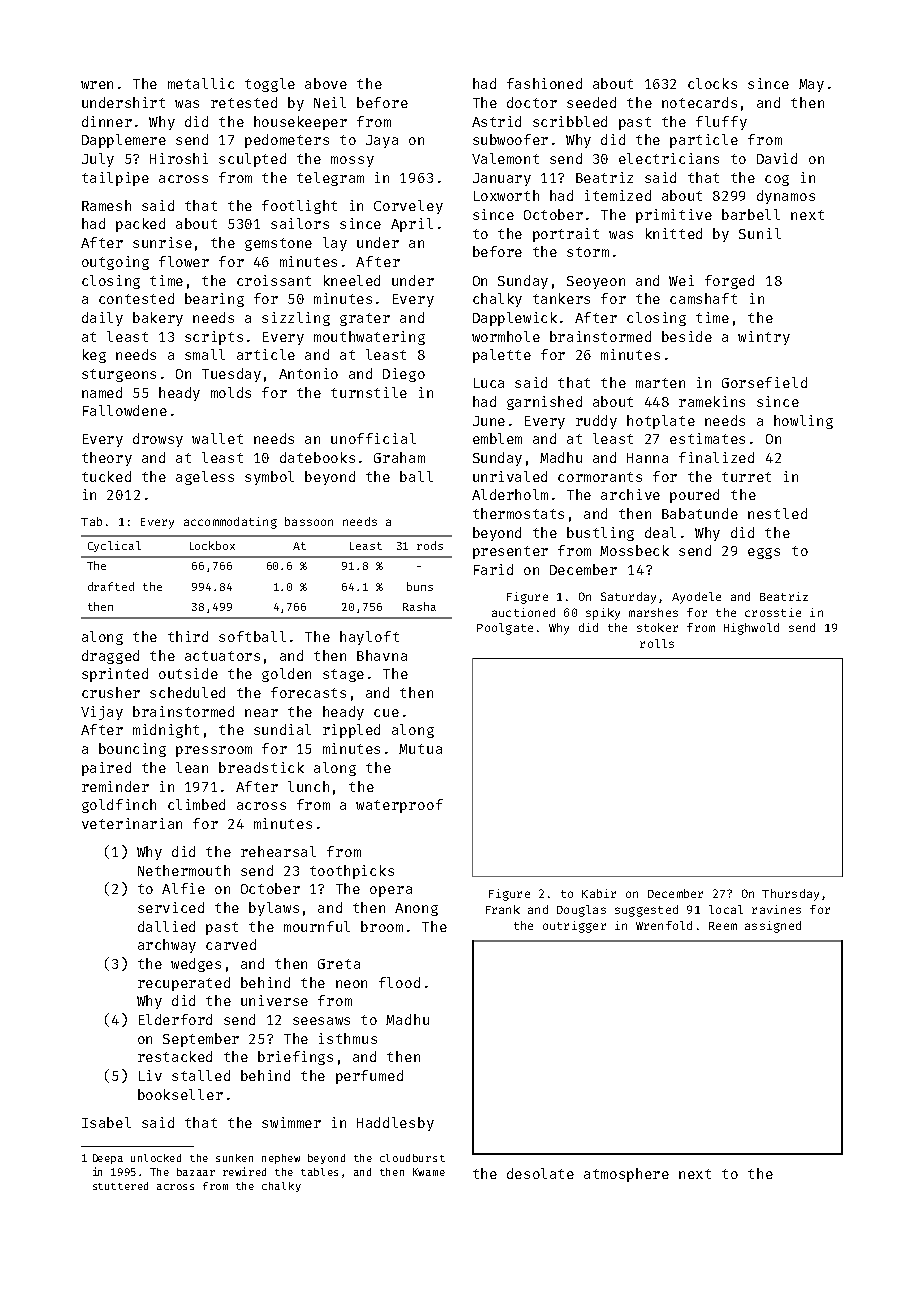 This image has height=1308, width=924. I want to click on notecards, so click(699, 102).
